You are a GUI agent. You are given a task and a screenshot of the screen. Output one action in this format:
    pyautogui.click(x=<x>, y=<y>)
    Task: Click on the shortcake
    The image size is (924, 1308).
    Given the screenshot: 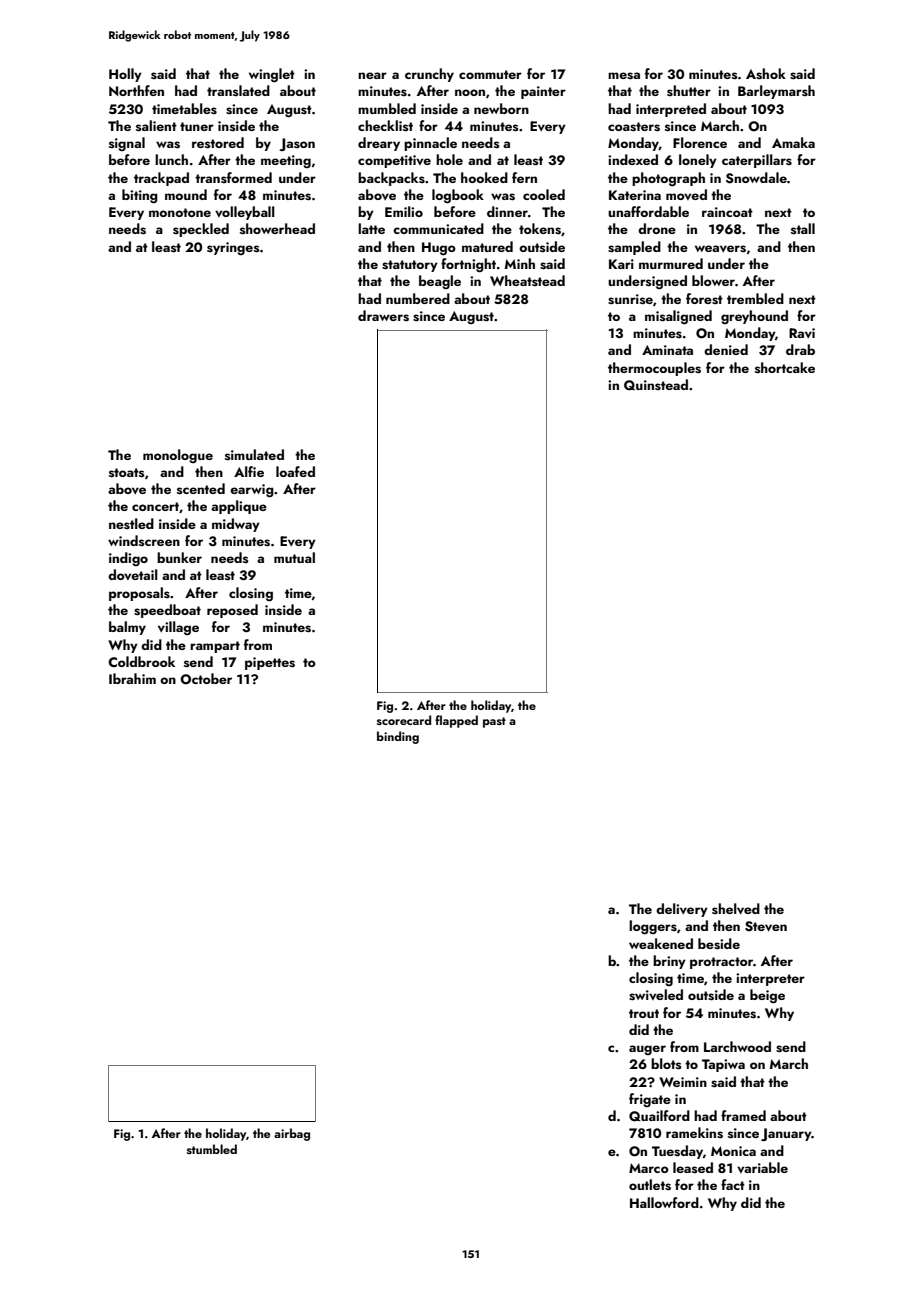 What is the action you would take?
    pyautogui.click(x=785, y=367)
